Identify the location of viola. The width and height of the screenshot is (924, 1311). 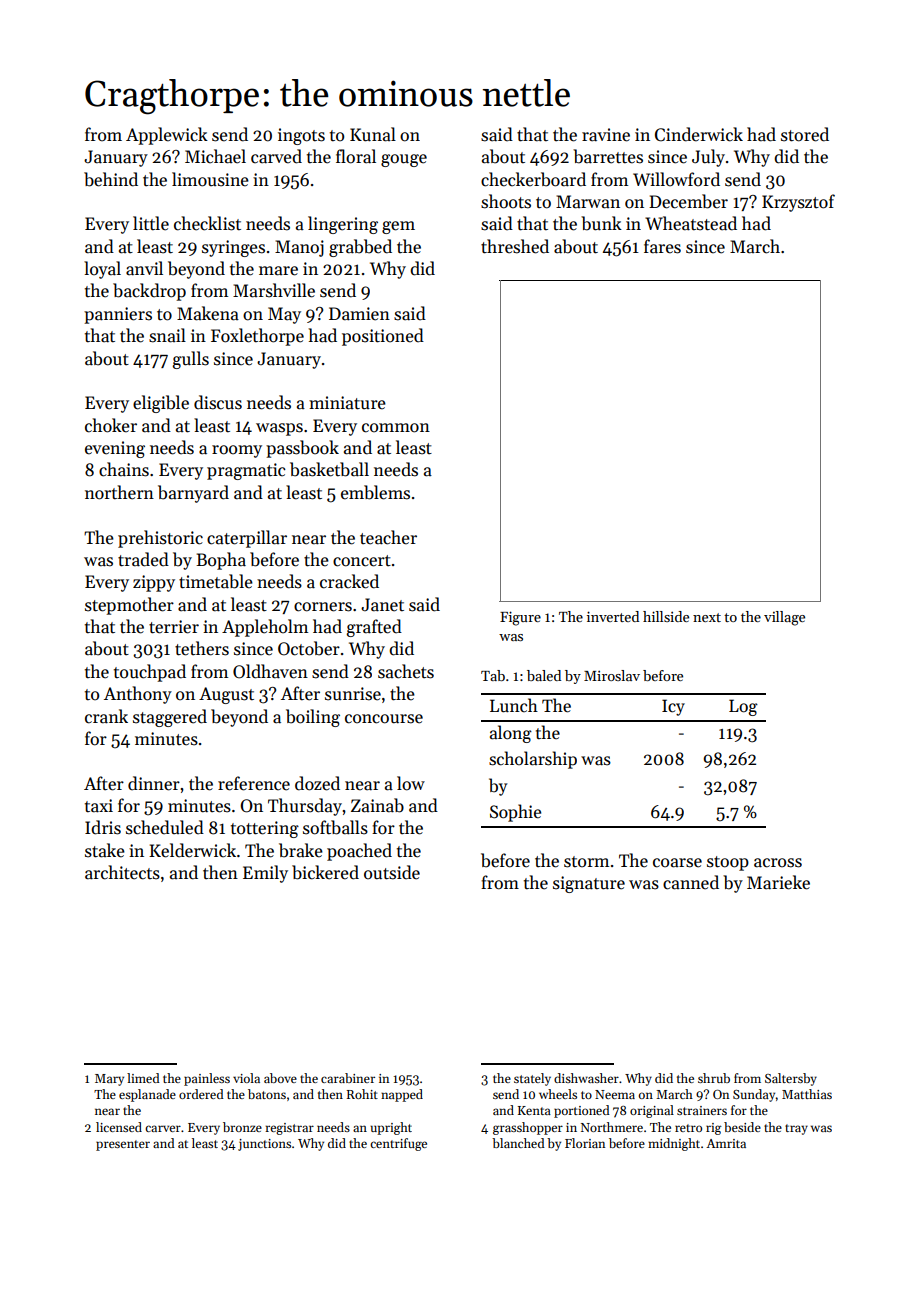
(246, 1078).
